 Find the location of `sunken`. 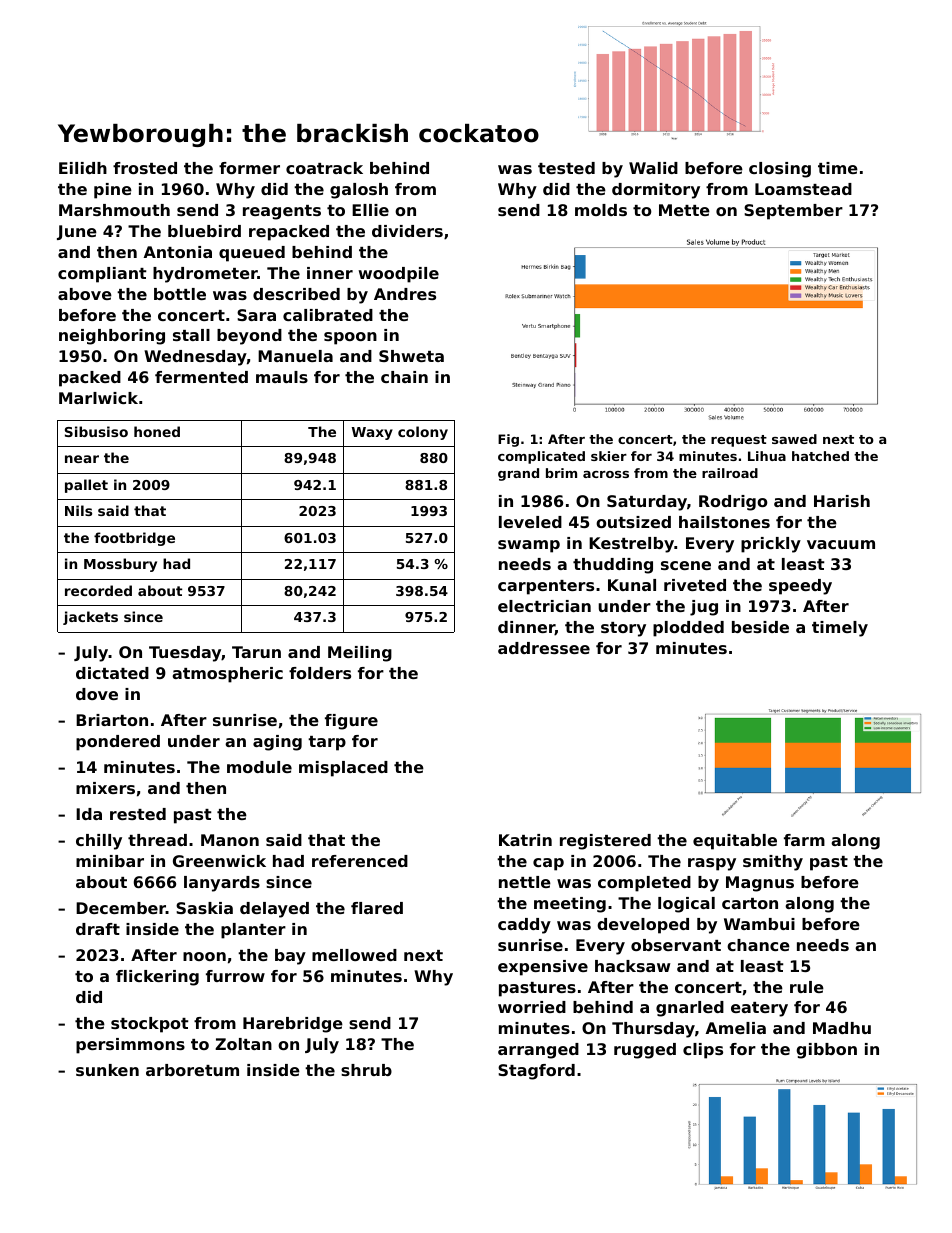

sunken is located at coordinates (107, 1070).
